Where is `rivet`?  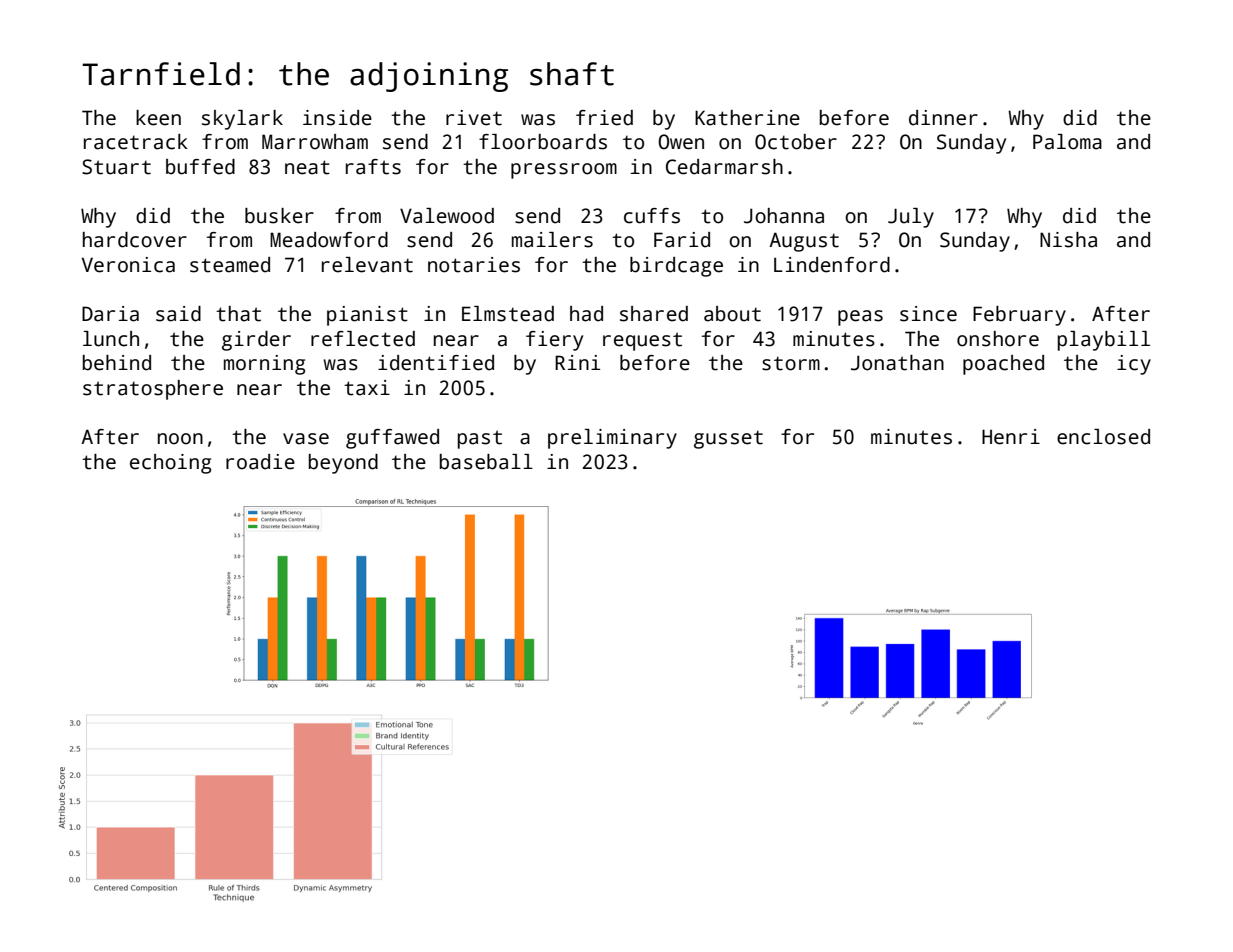 rivet is located at coordinates (474, 118).
